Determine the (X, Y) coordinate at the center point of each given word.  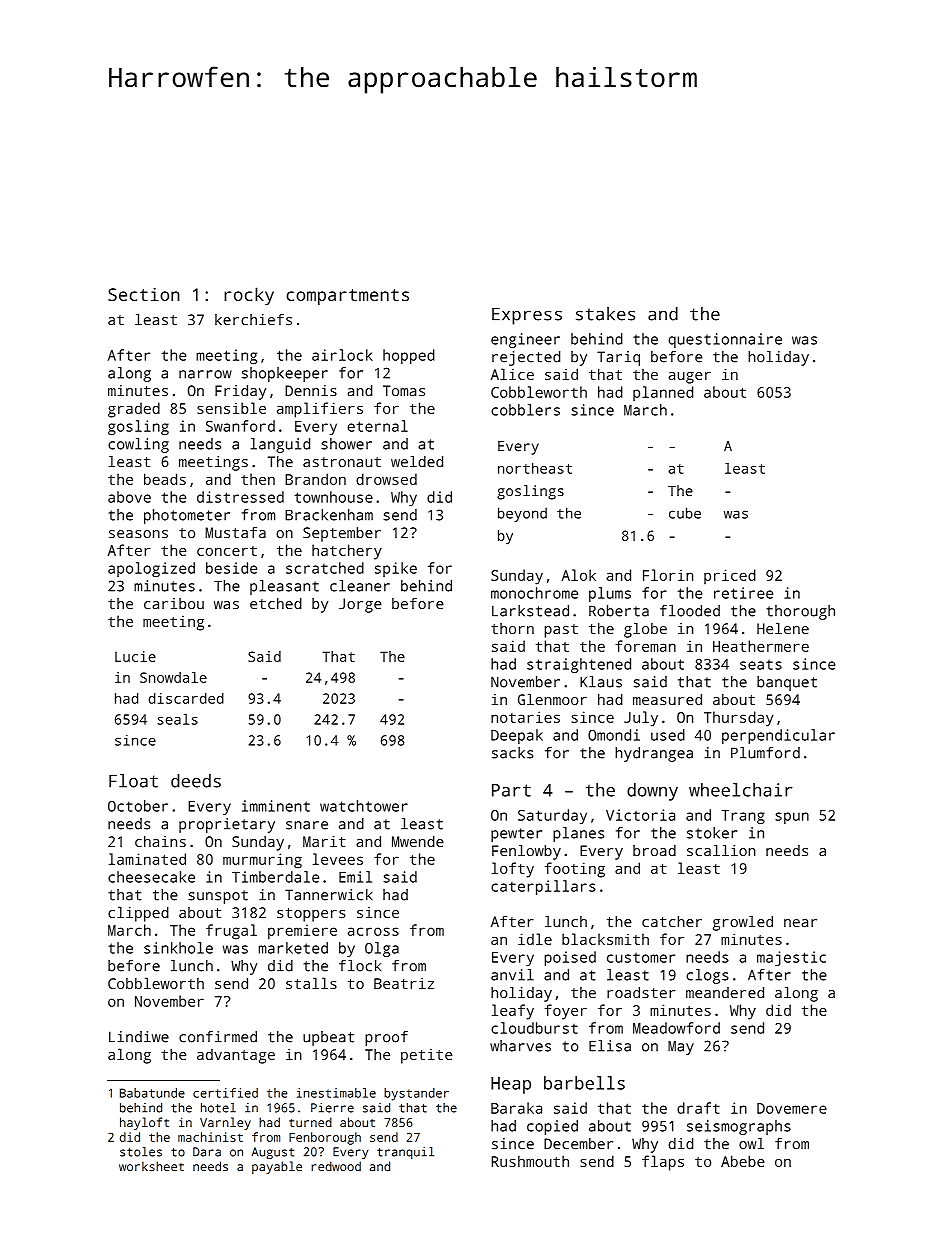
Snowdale (173, 677)
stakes (605, 314)
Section (144, 294)
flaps (663, 1163)
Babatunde (152, 1093)
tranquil (405, 1153)
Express (527, 316)
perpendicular (778, 736)
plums (610, 594)
